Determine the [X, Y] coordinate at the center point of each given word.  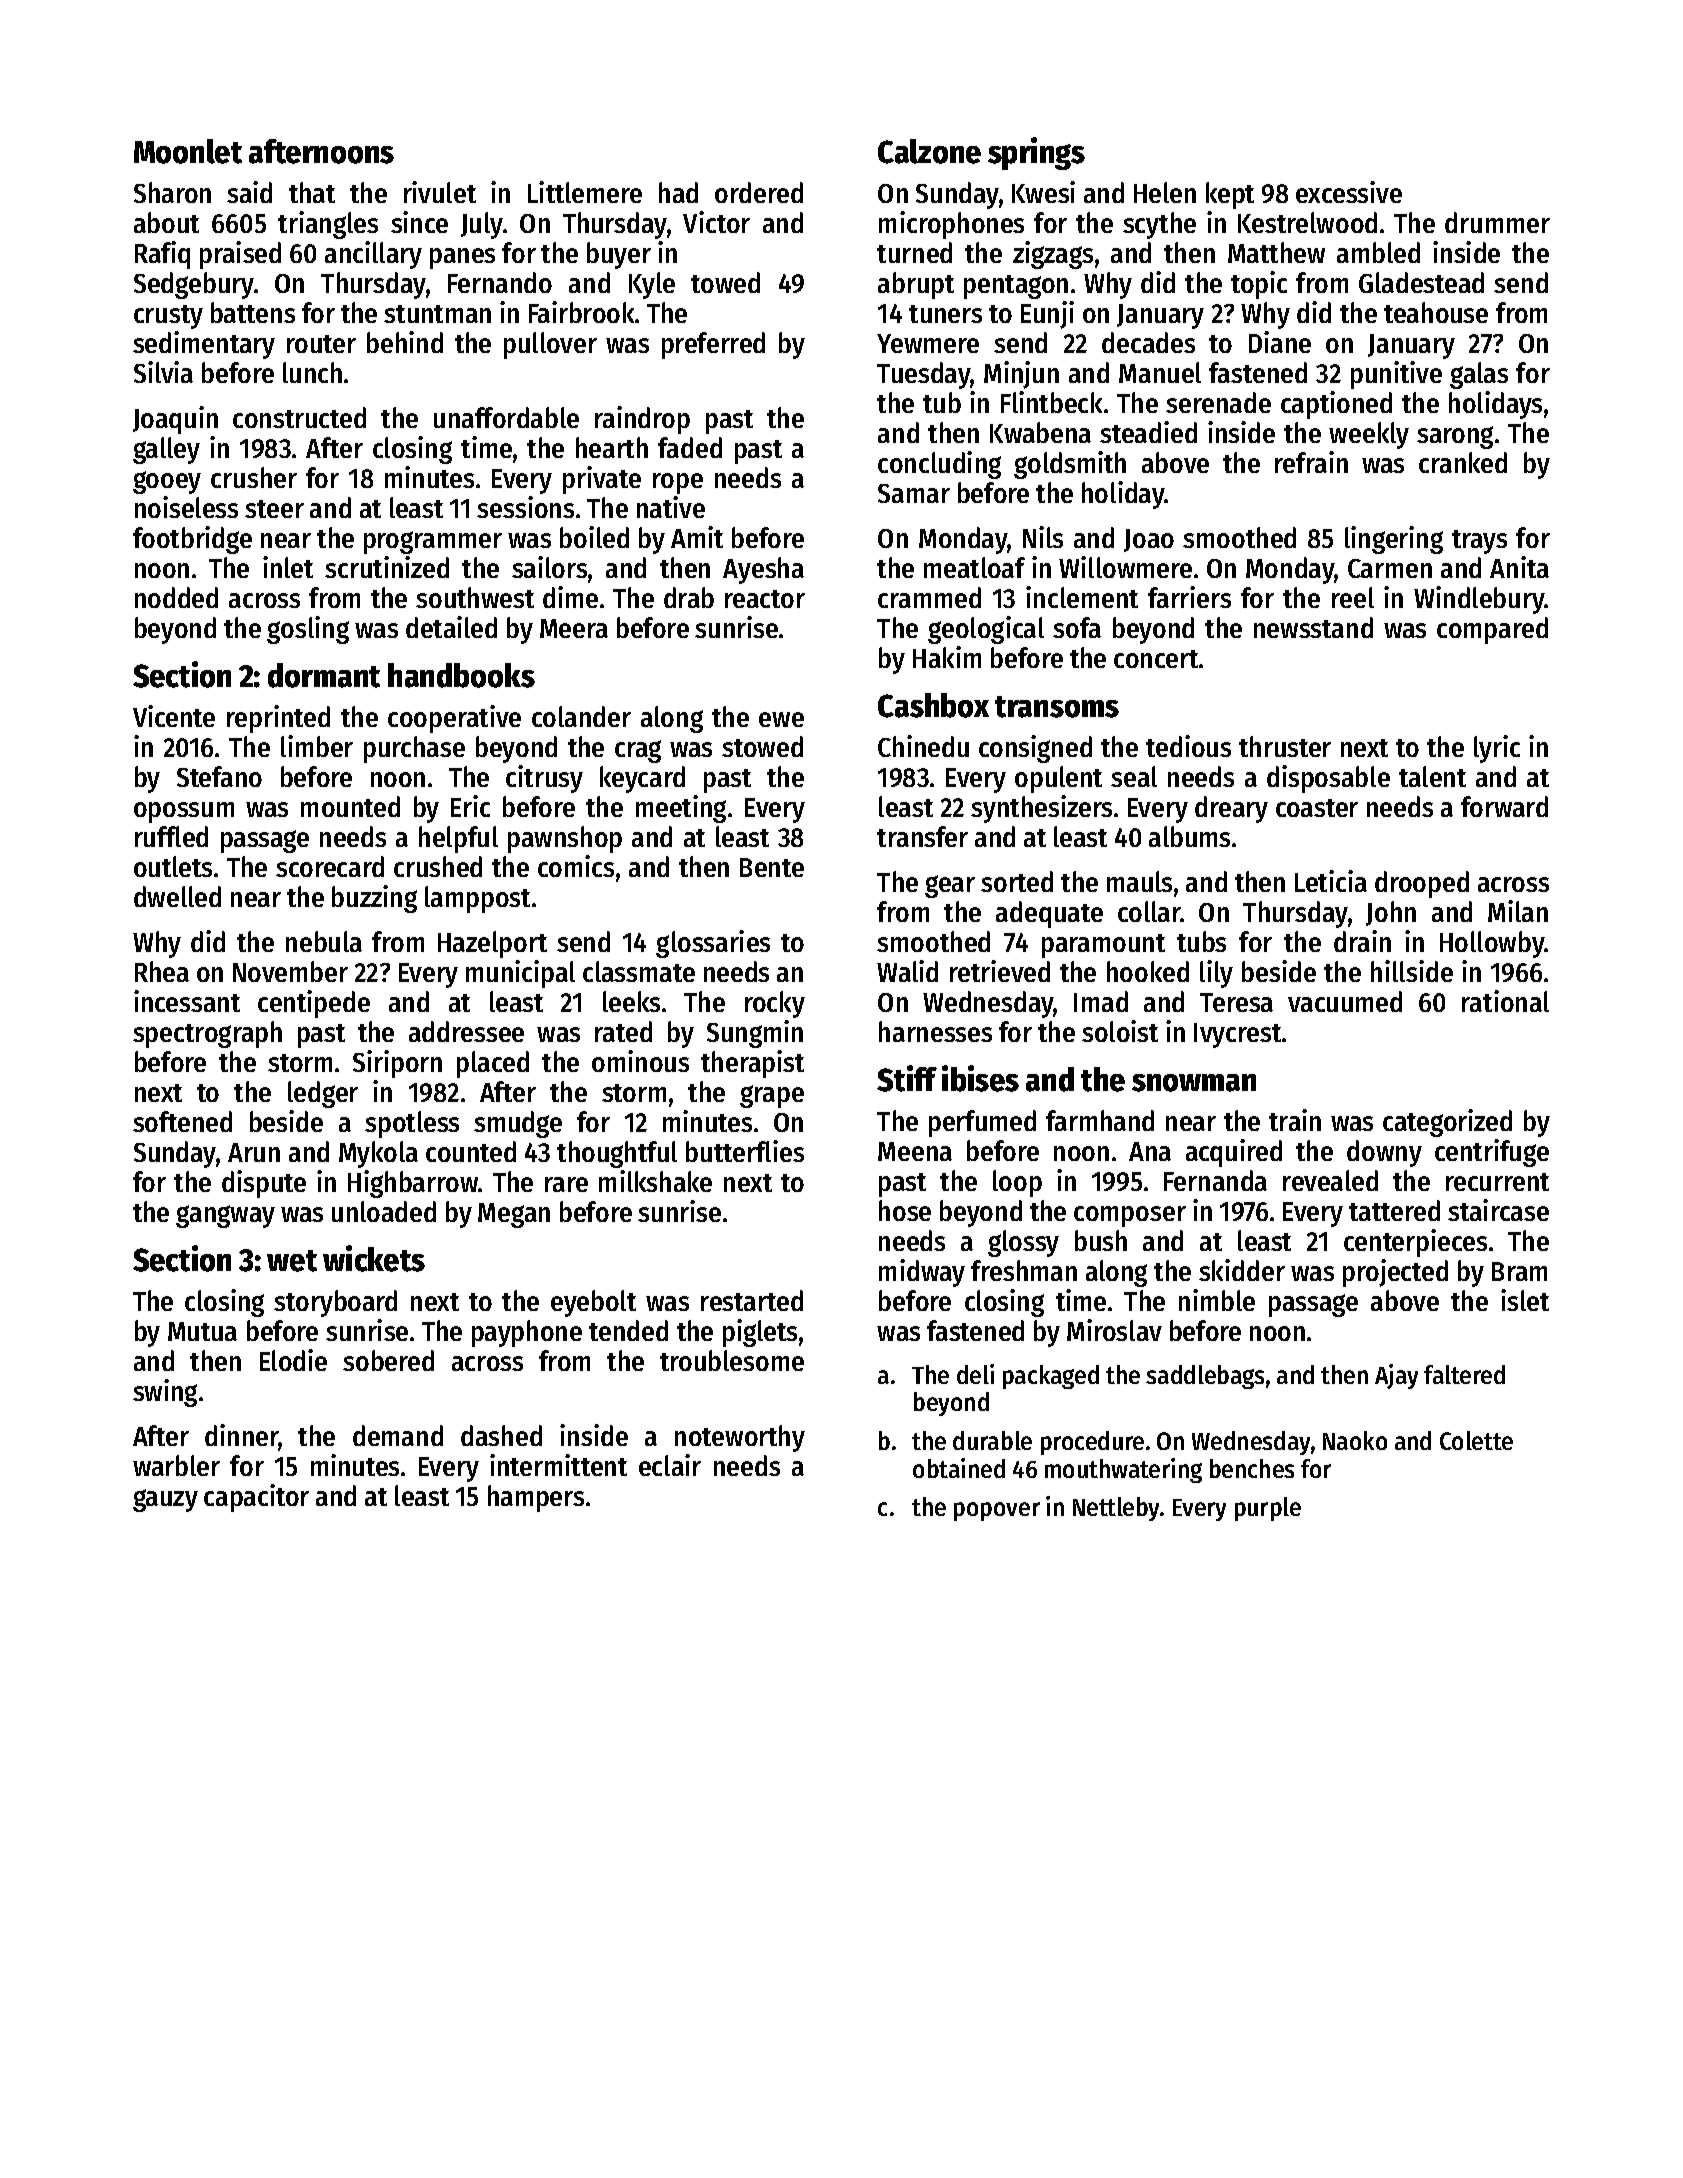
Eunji [1047, 315]
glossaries [713, 944]
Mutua [202, 1331]
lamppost [477, 899]
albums [1189, 836]
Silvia [163, 372]
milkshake [655, 1181]
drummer [1497, 222]
